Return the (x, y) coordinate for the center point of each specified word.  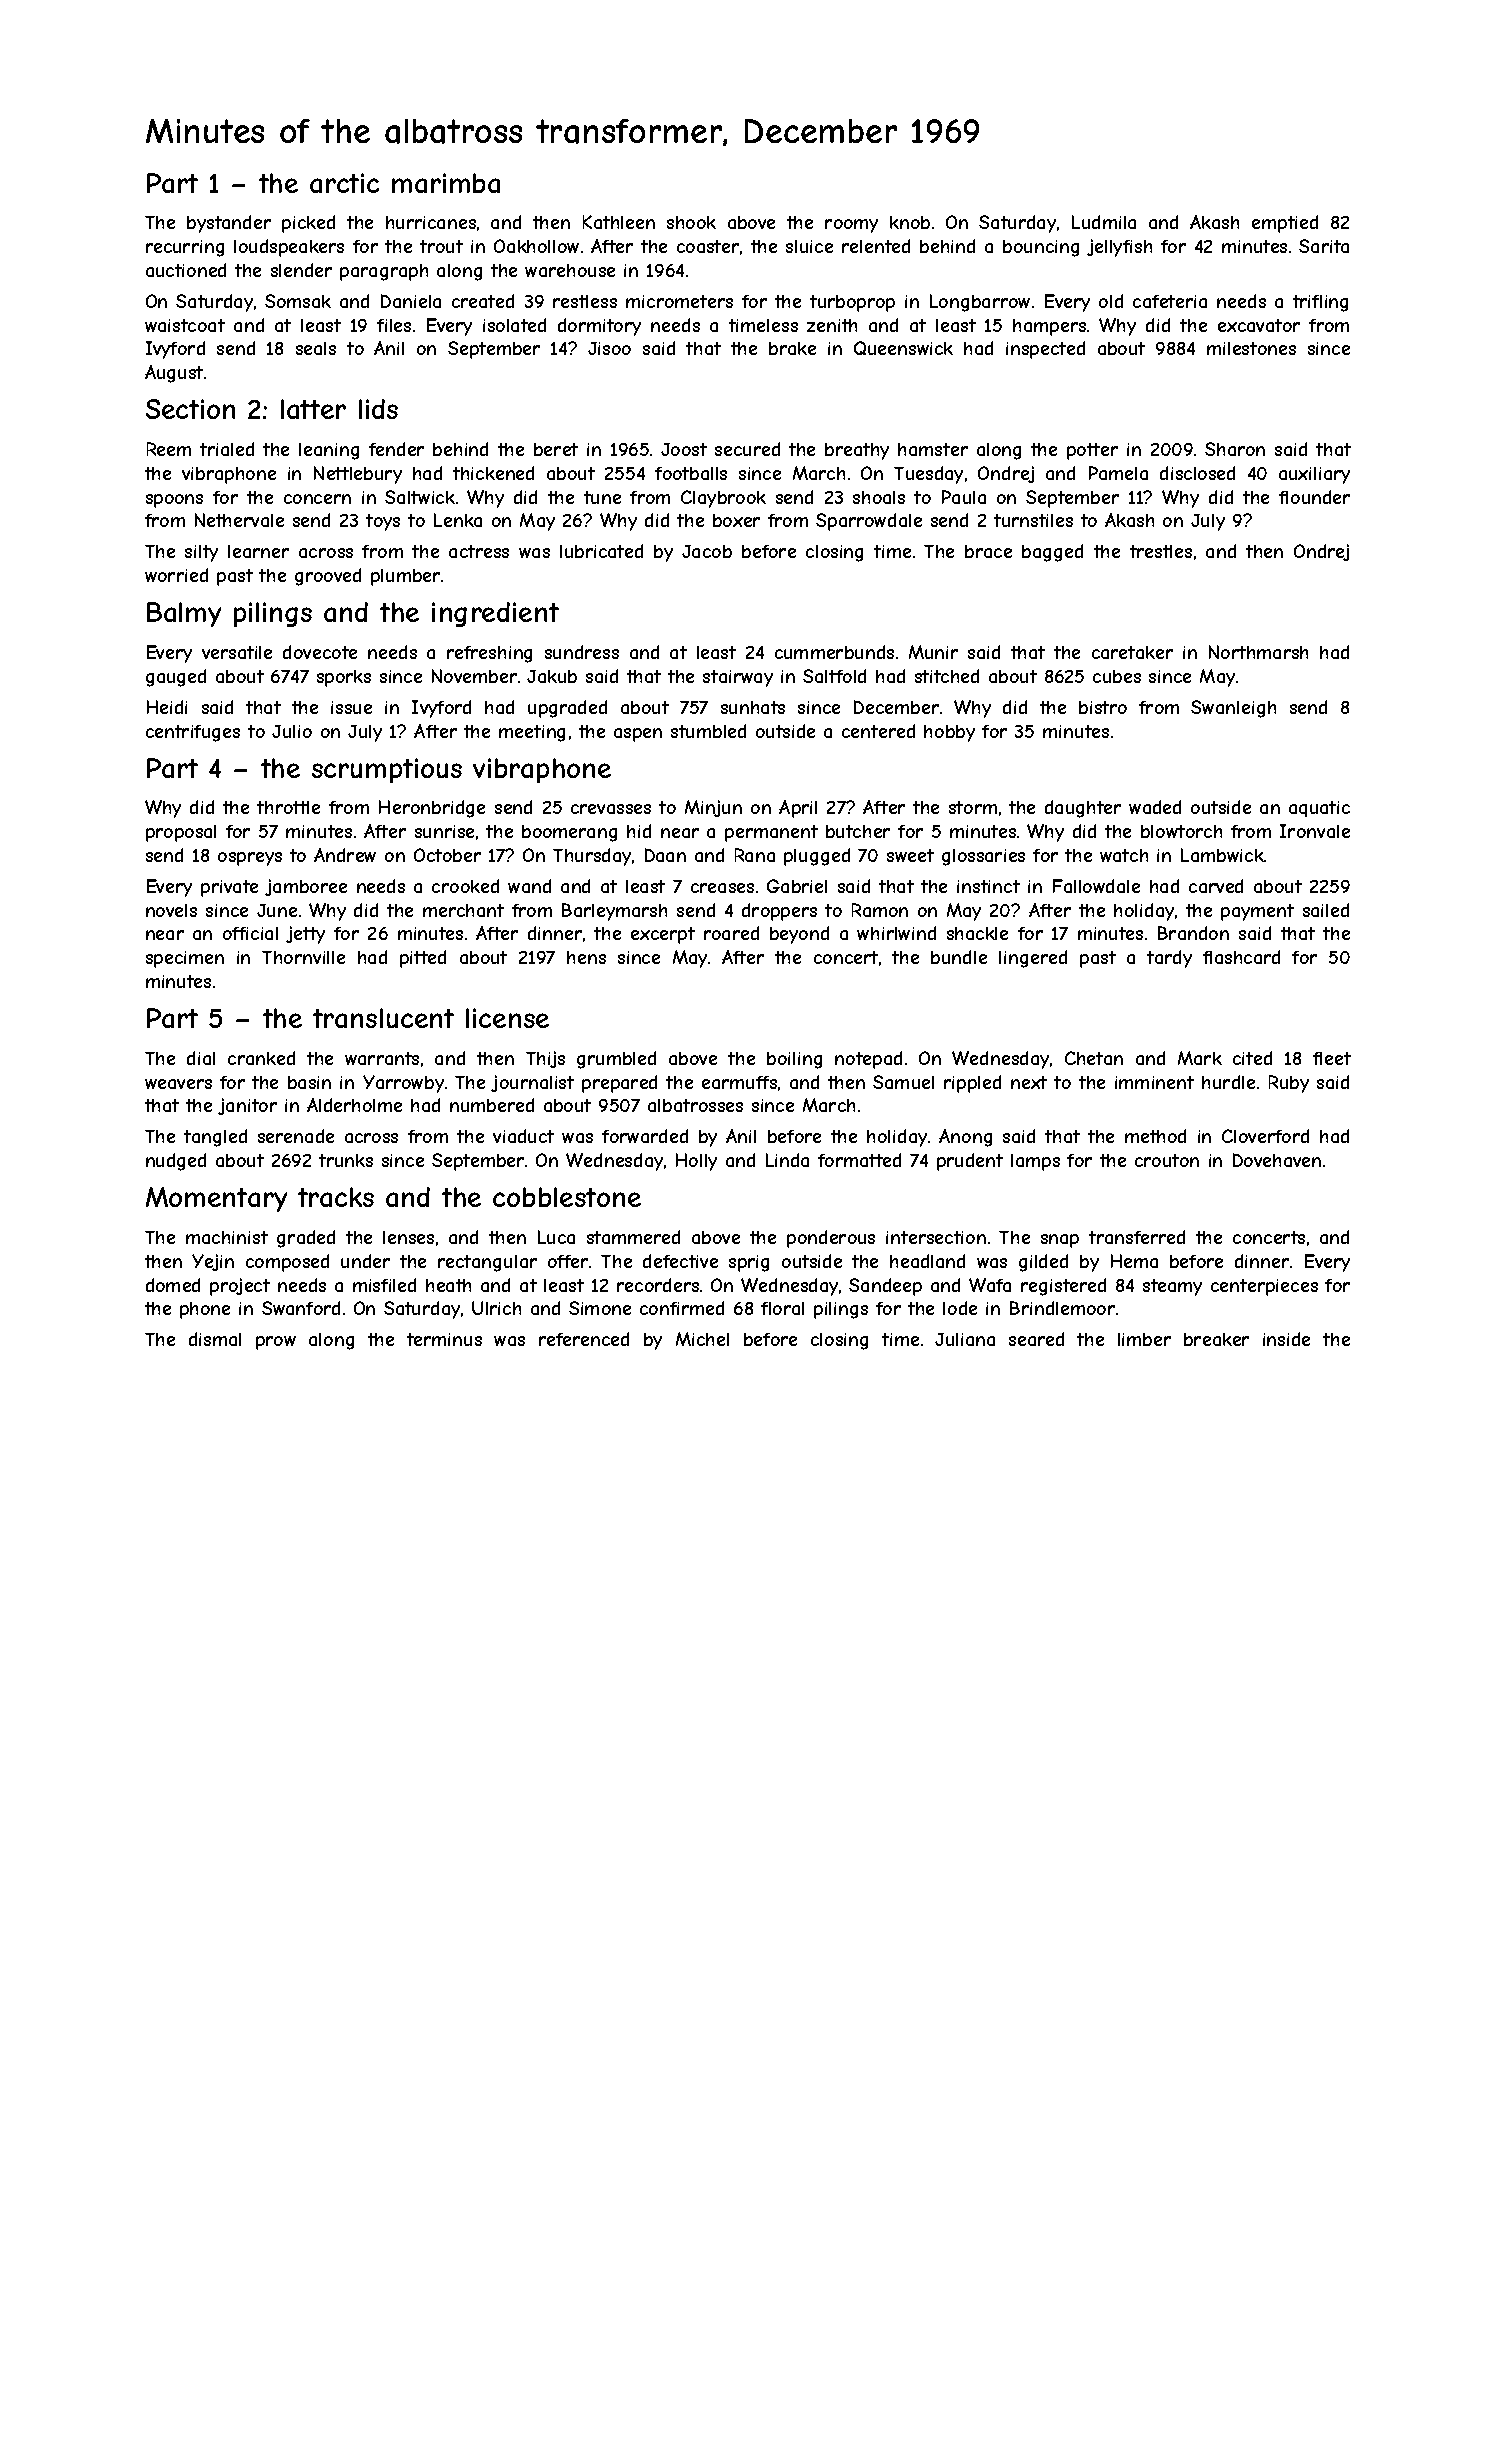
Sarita (1324, 246)
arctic (344, 183)
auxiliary (1314, 475)
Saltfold (834, 676)
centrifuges (193, 733)
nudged (176, 1162)
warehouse (570, 270)
